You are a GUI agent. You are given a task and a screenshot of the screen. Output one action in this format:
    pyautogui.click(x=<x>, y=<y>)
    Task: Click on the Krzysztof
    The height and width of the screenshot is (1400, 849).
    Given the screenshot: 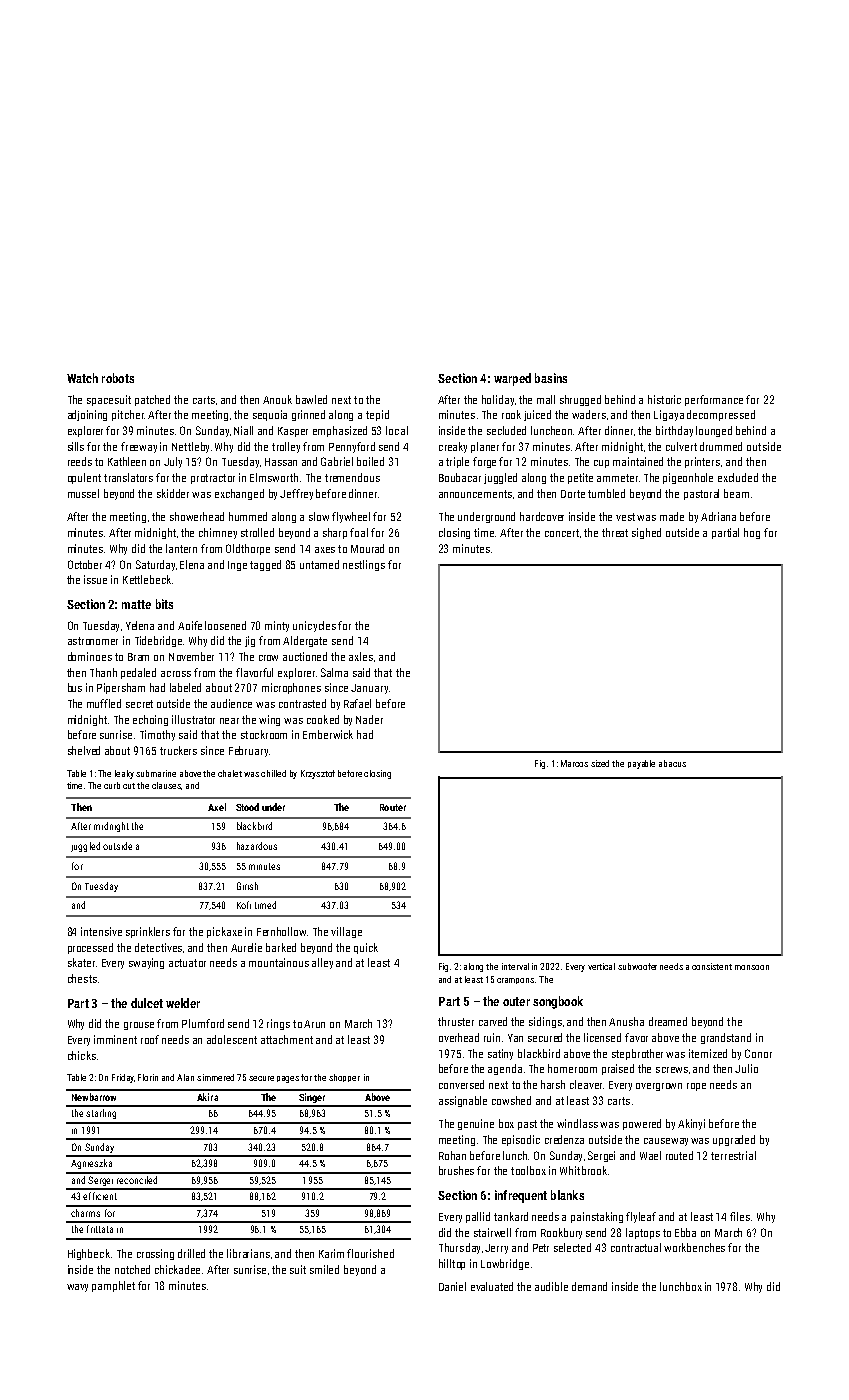 What is the action you would take?
    pyautogui.click(x=318, y=774)
